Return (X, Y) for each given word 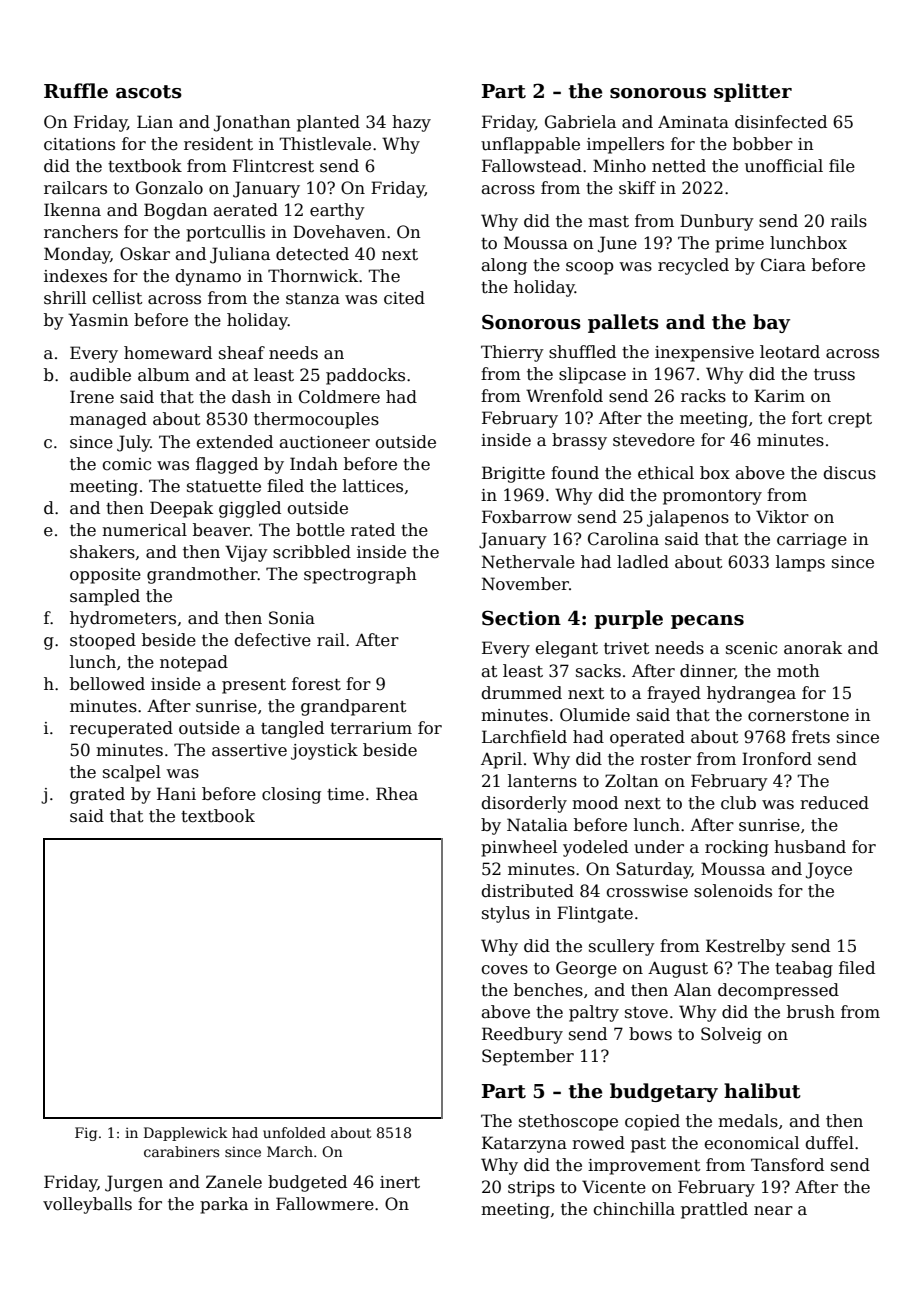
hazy (411, 123)
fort (807, 418)
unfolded (294, 1132)
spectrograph (360, 575)
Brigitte (513, 474)
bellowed (107, 684)
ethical (666, 473)
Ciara (783, 265)
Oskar (145, 254)
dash (251, 397)
